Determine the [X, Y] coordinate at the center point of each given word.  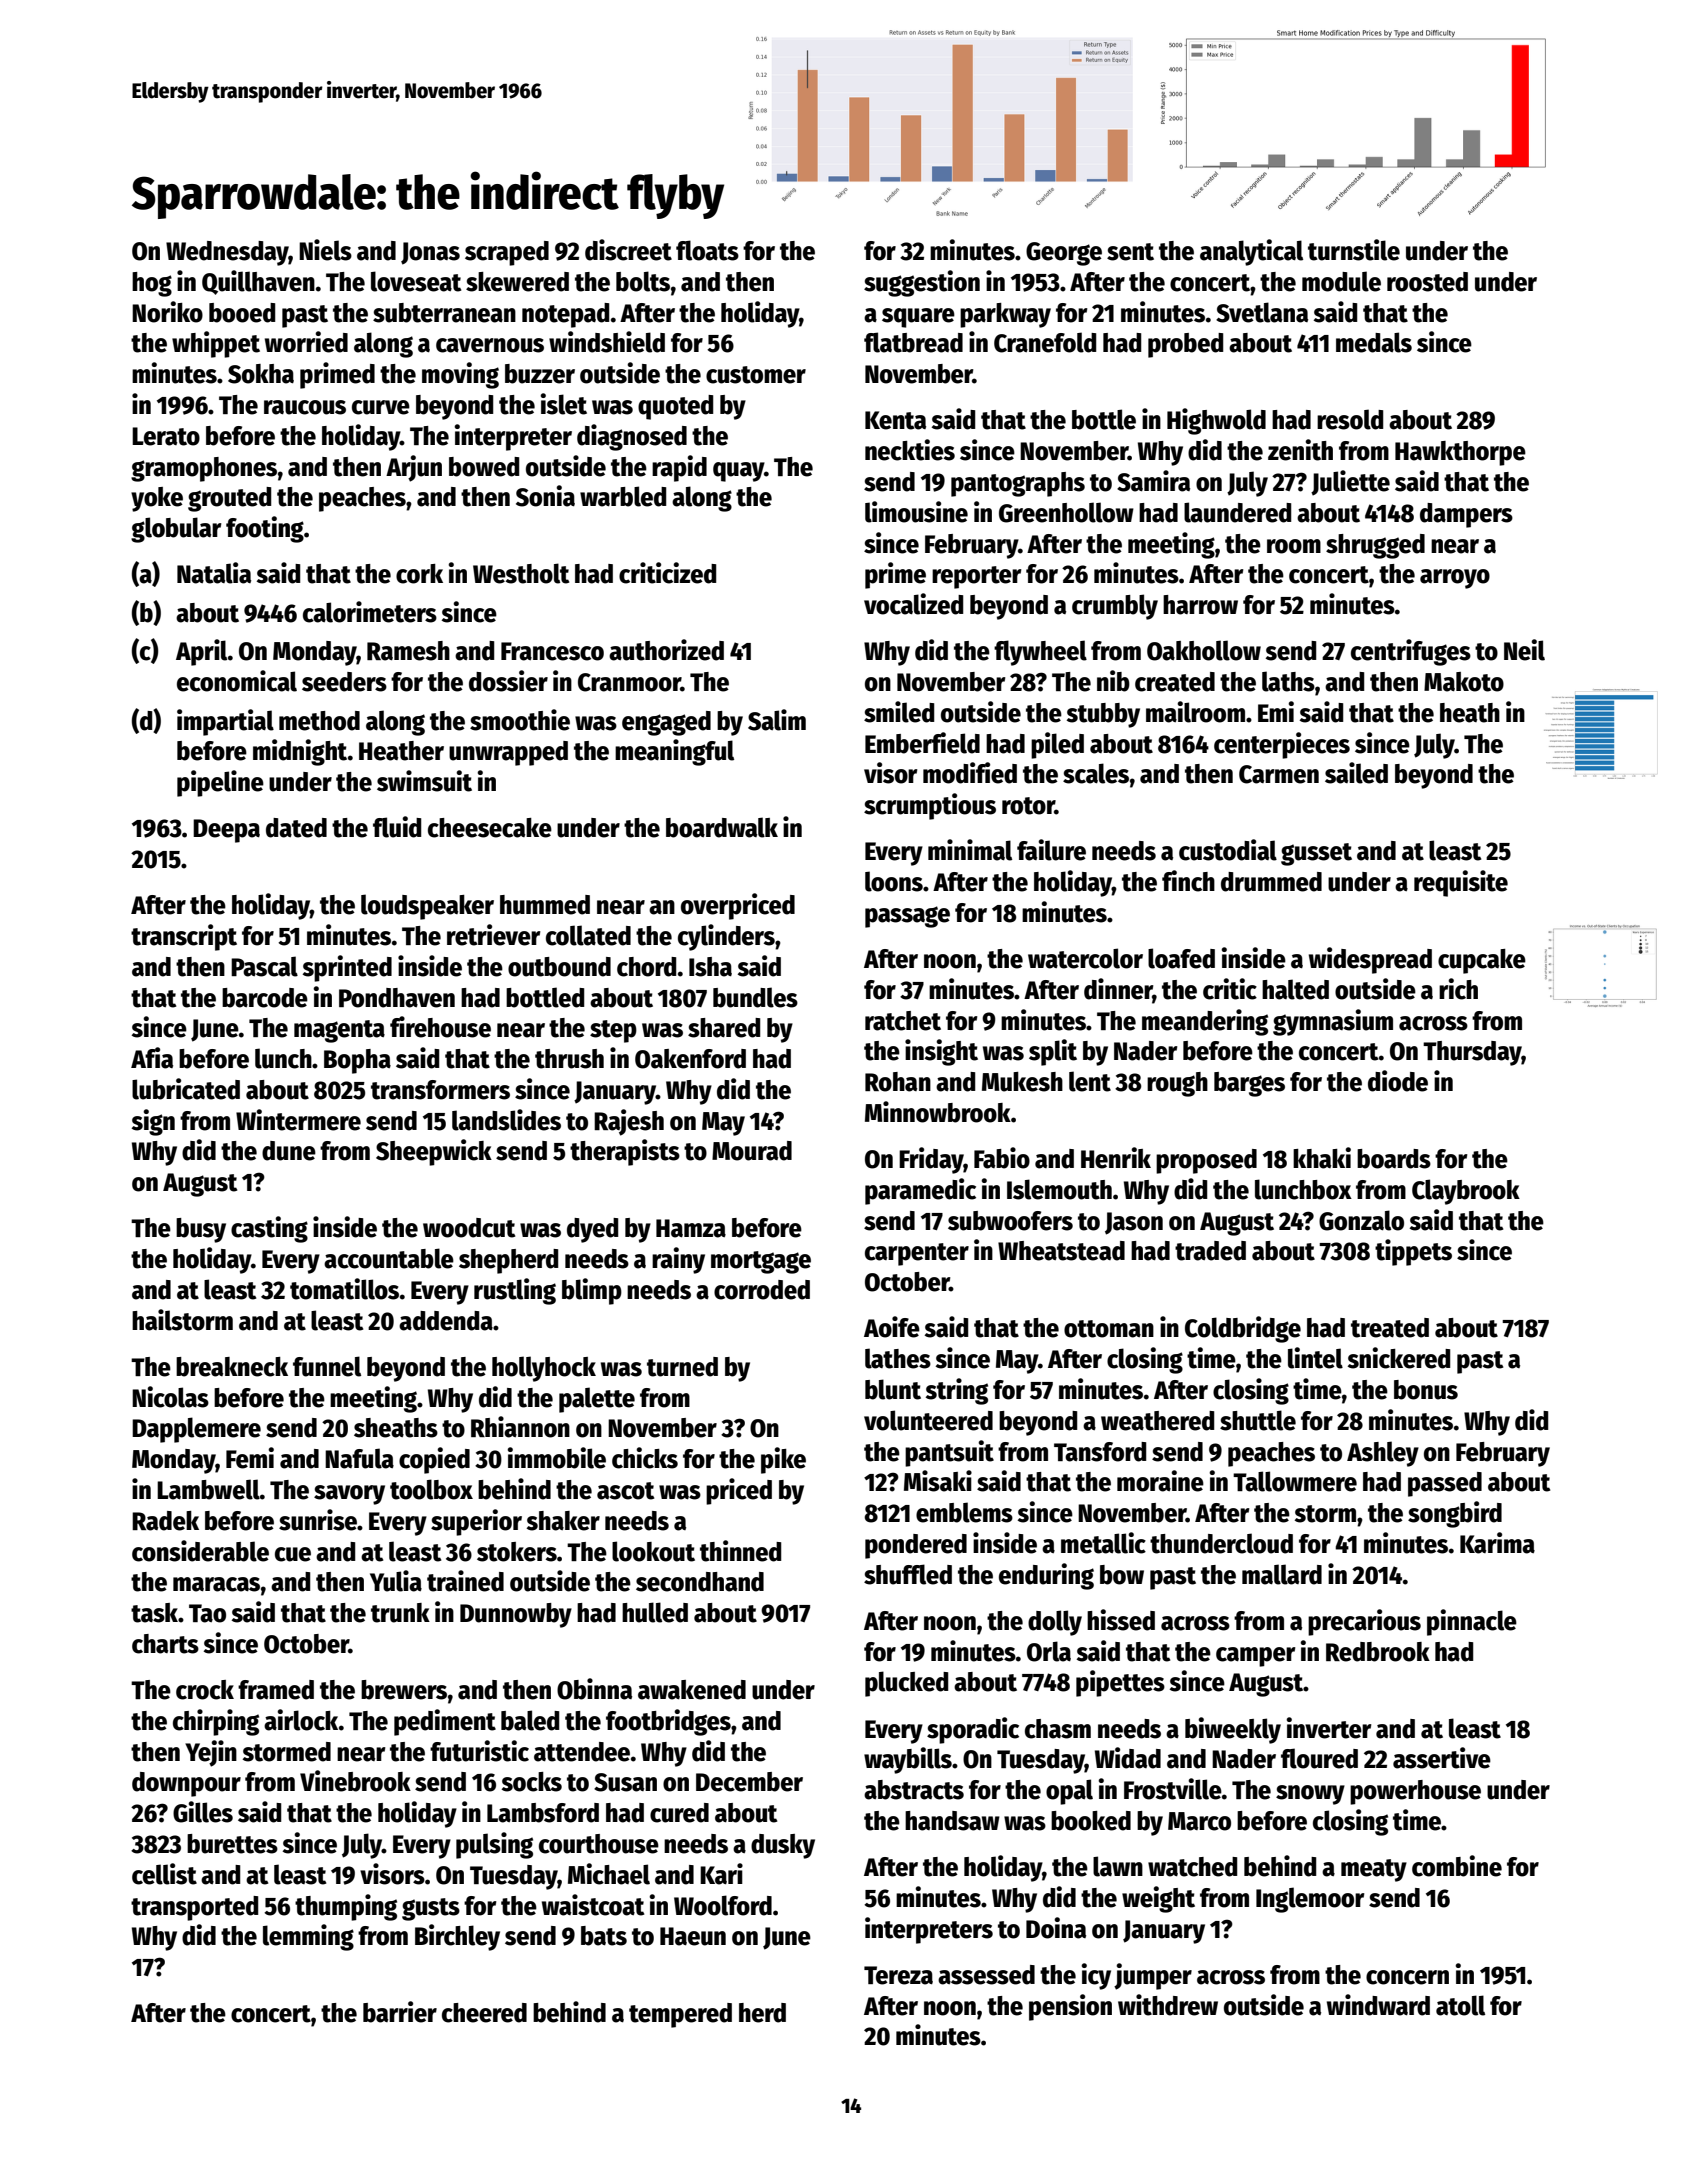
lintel [1315, 1358]
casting [269, 1229]
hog [152, 284]
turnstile [1354, 250]
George [1064, 254]
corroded [762, 1290]
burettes [232, 1844]
